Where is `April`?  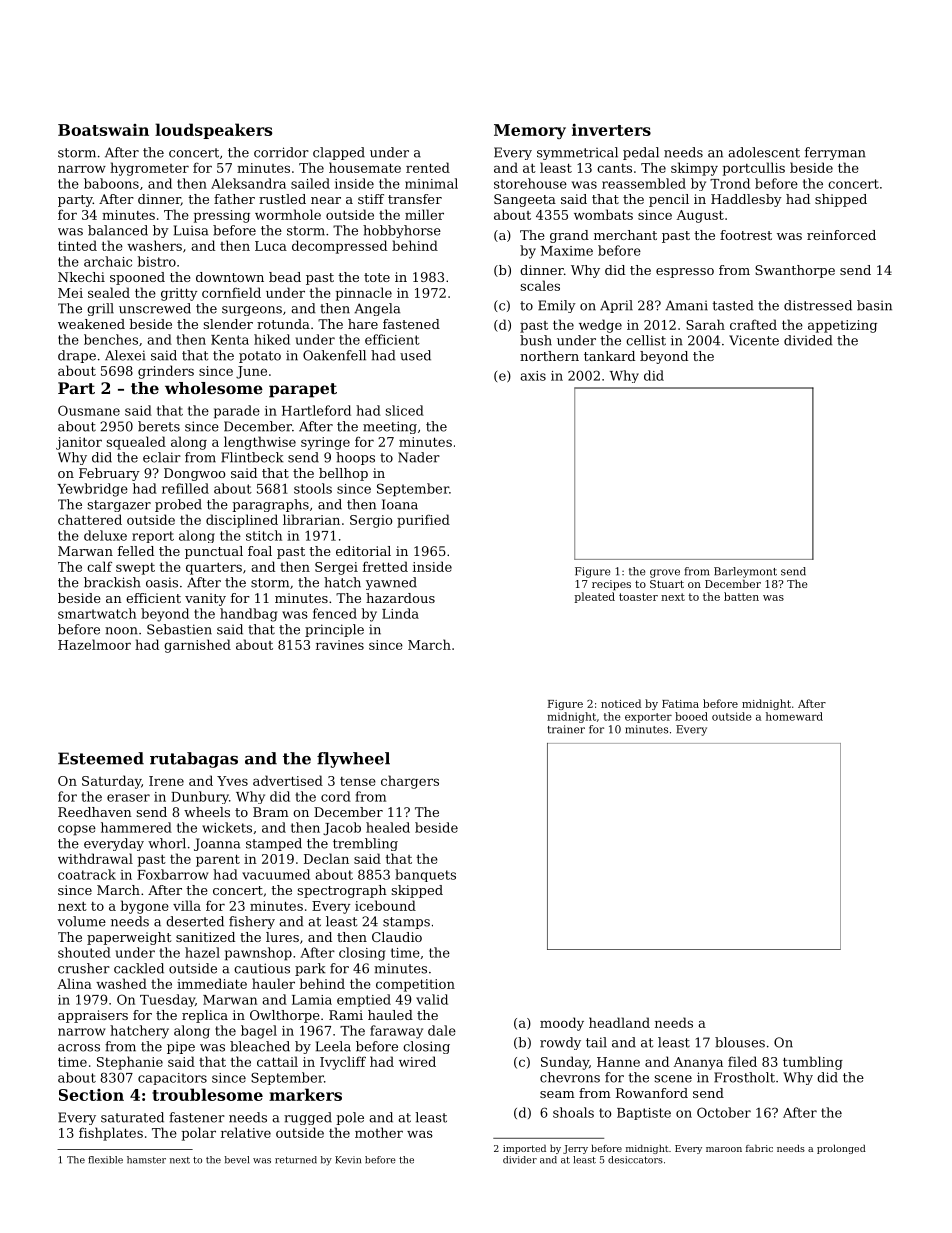
April is located at coordinates (616, 306).
